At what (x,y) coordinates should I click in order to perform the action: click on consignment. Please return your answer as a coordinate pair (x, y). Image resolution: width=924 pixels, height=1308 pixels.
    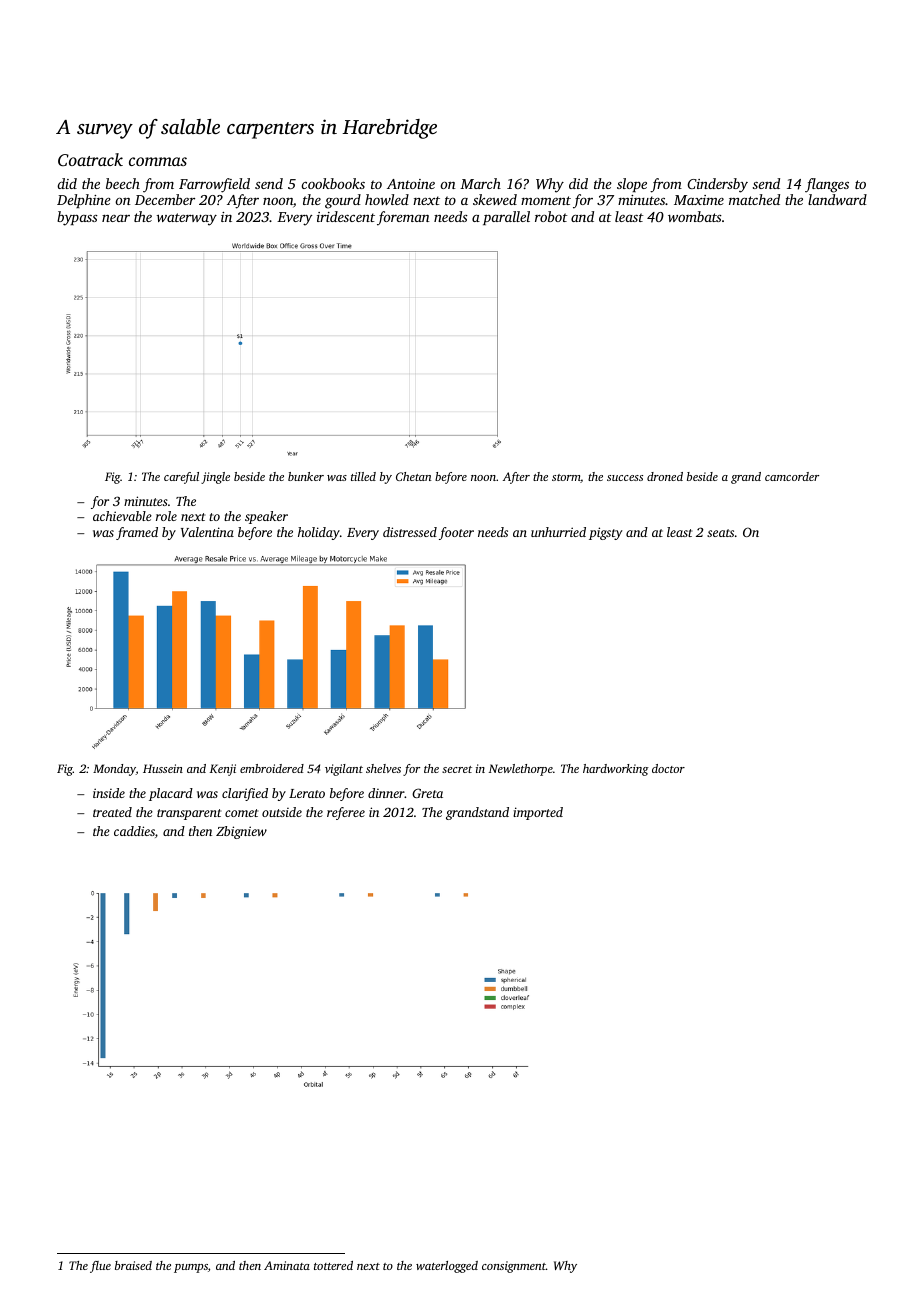
    Looking at the image, I should click on (514, 1267).
